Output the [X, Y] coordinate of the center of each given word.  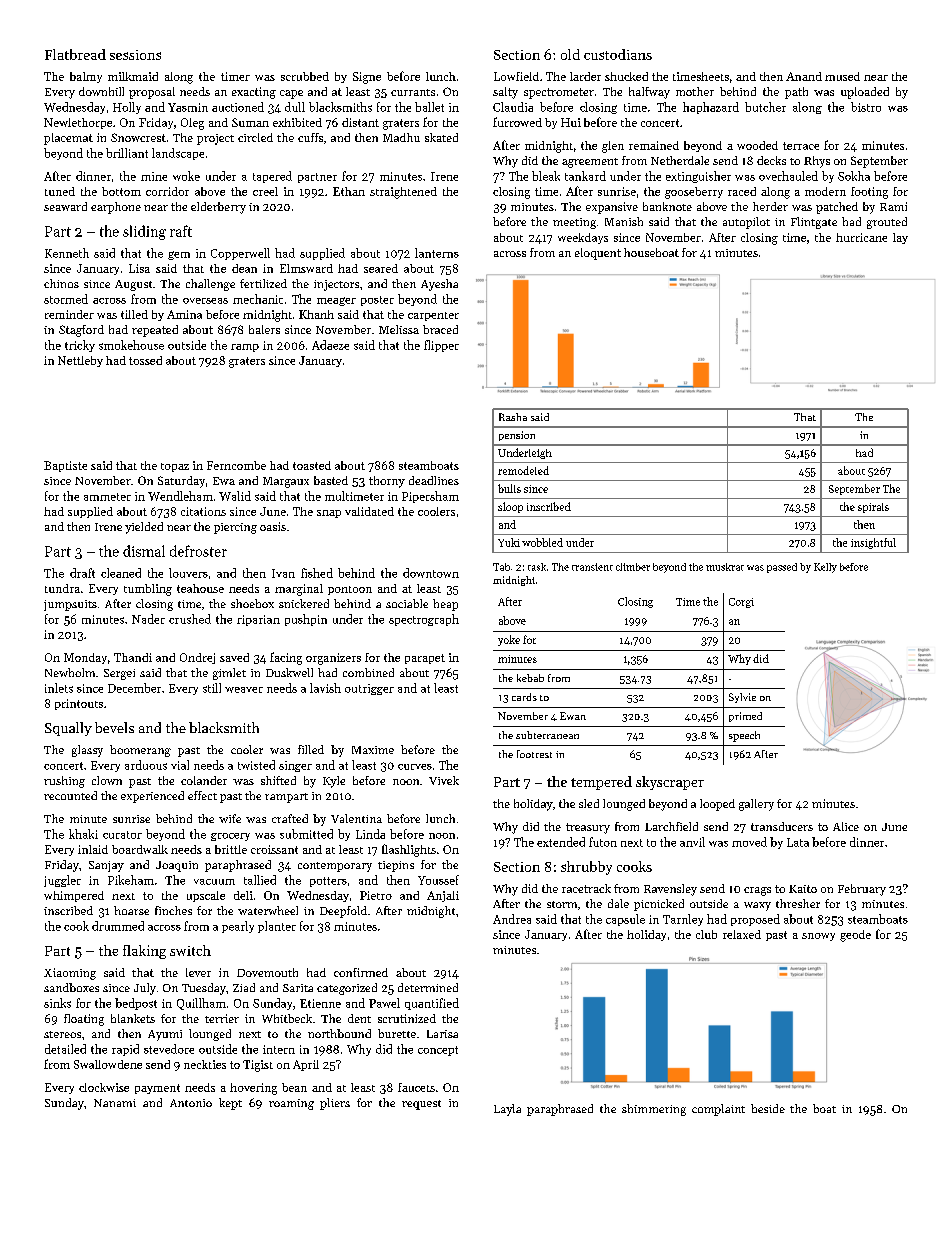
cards [524, 697]
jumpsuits [70, 605]
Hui [571, 122]
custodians [618, 54]
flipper [441, 346]
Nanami [115, 1103]
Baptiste [65, 466]
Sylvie [742, 698]
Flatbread [75, 54]
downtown [431, 573]
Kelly [825, 568]
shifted [278, 780]
